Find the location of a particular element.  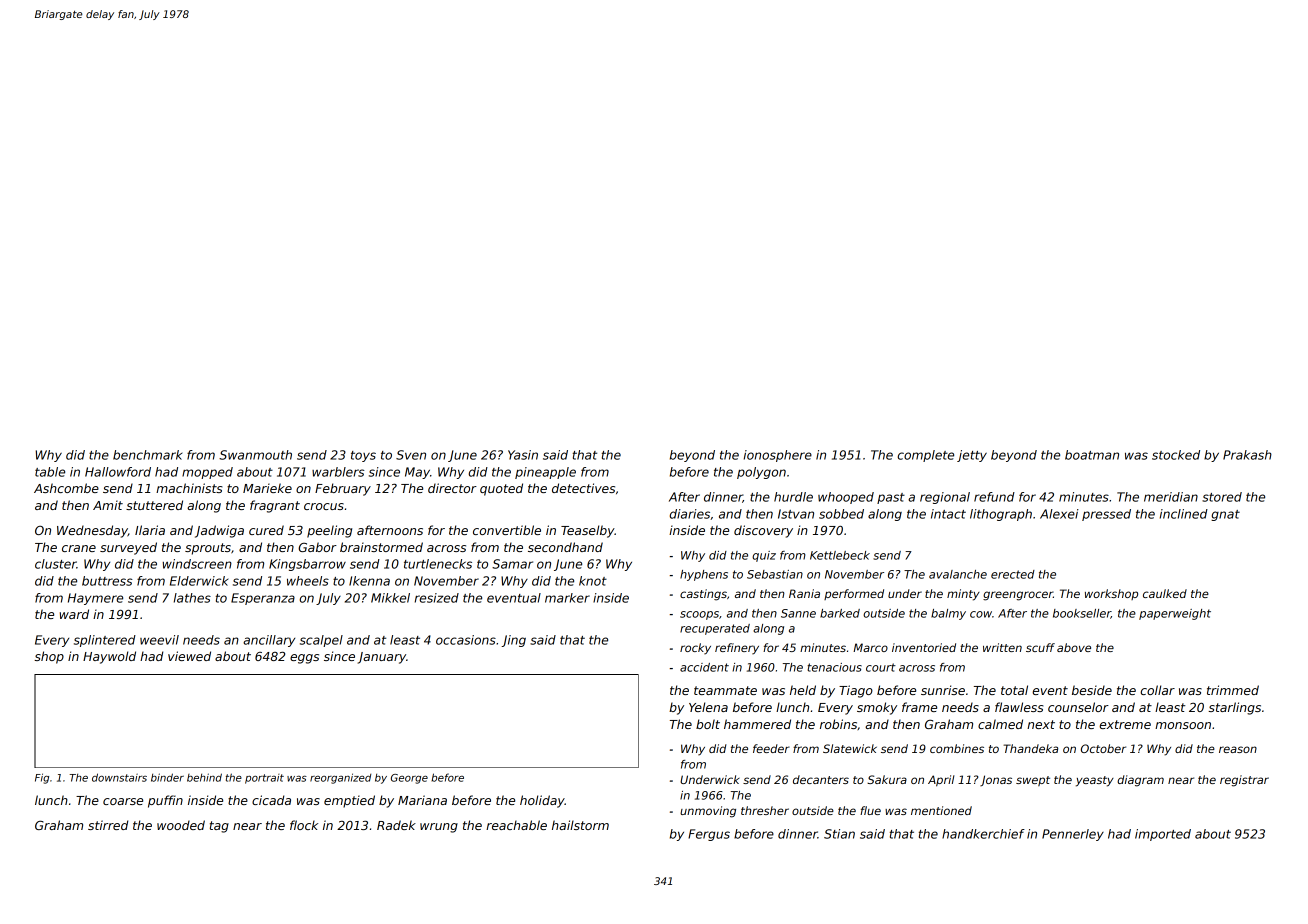

boatman is located at coordinates (1092, 455).
